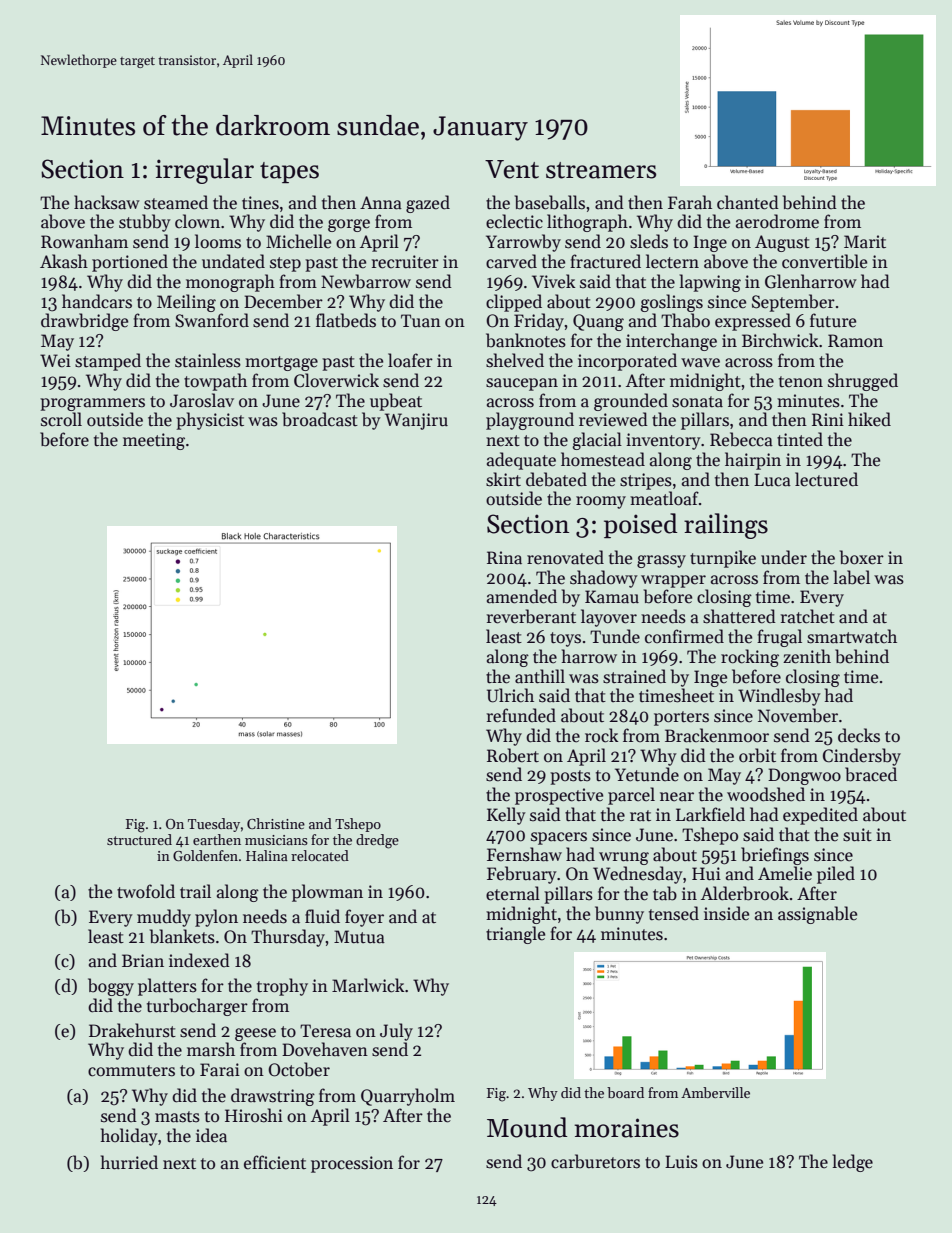 The image size is (952, 1233). I want to click on meeting, so click(154, 441).
